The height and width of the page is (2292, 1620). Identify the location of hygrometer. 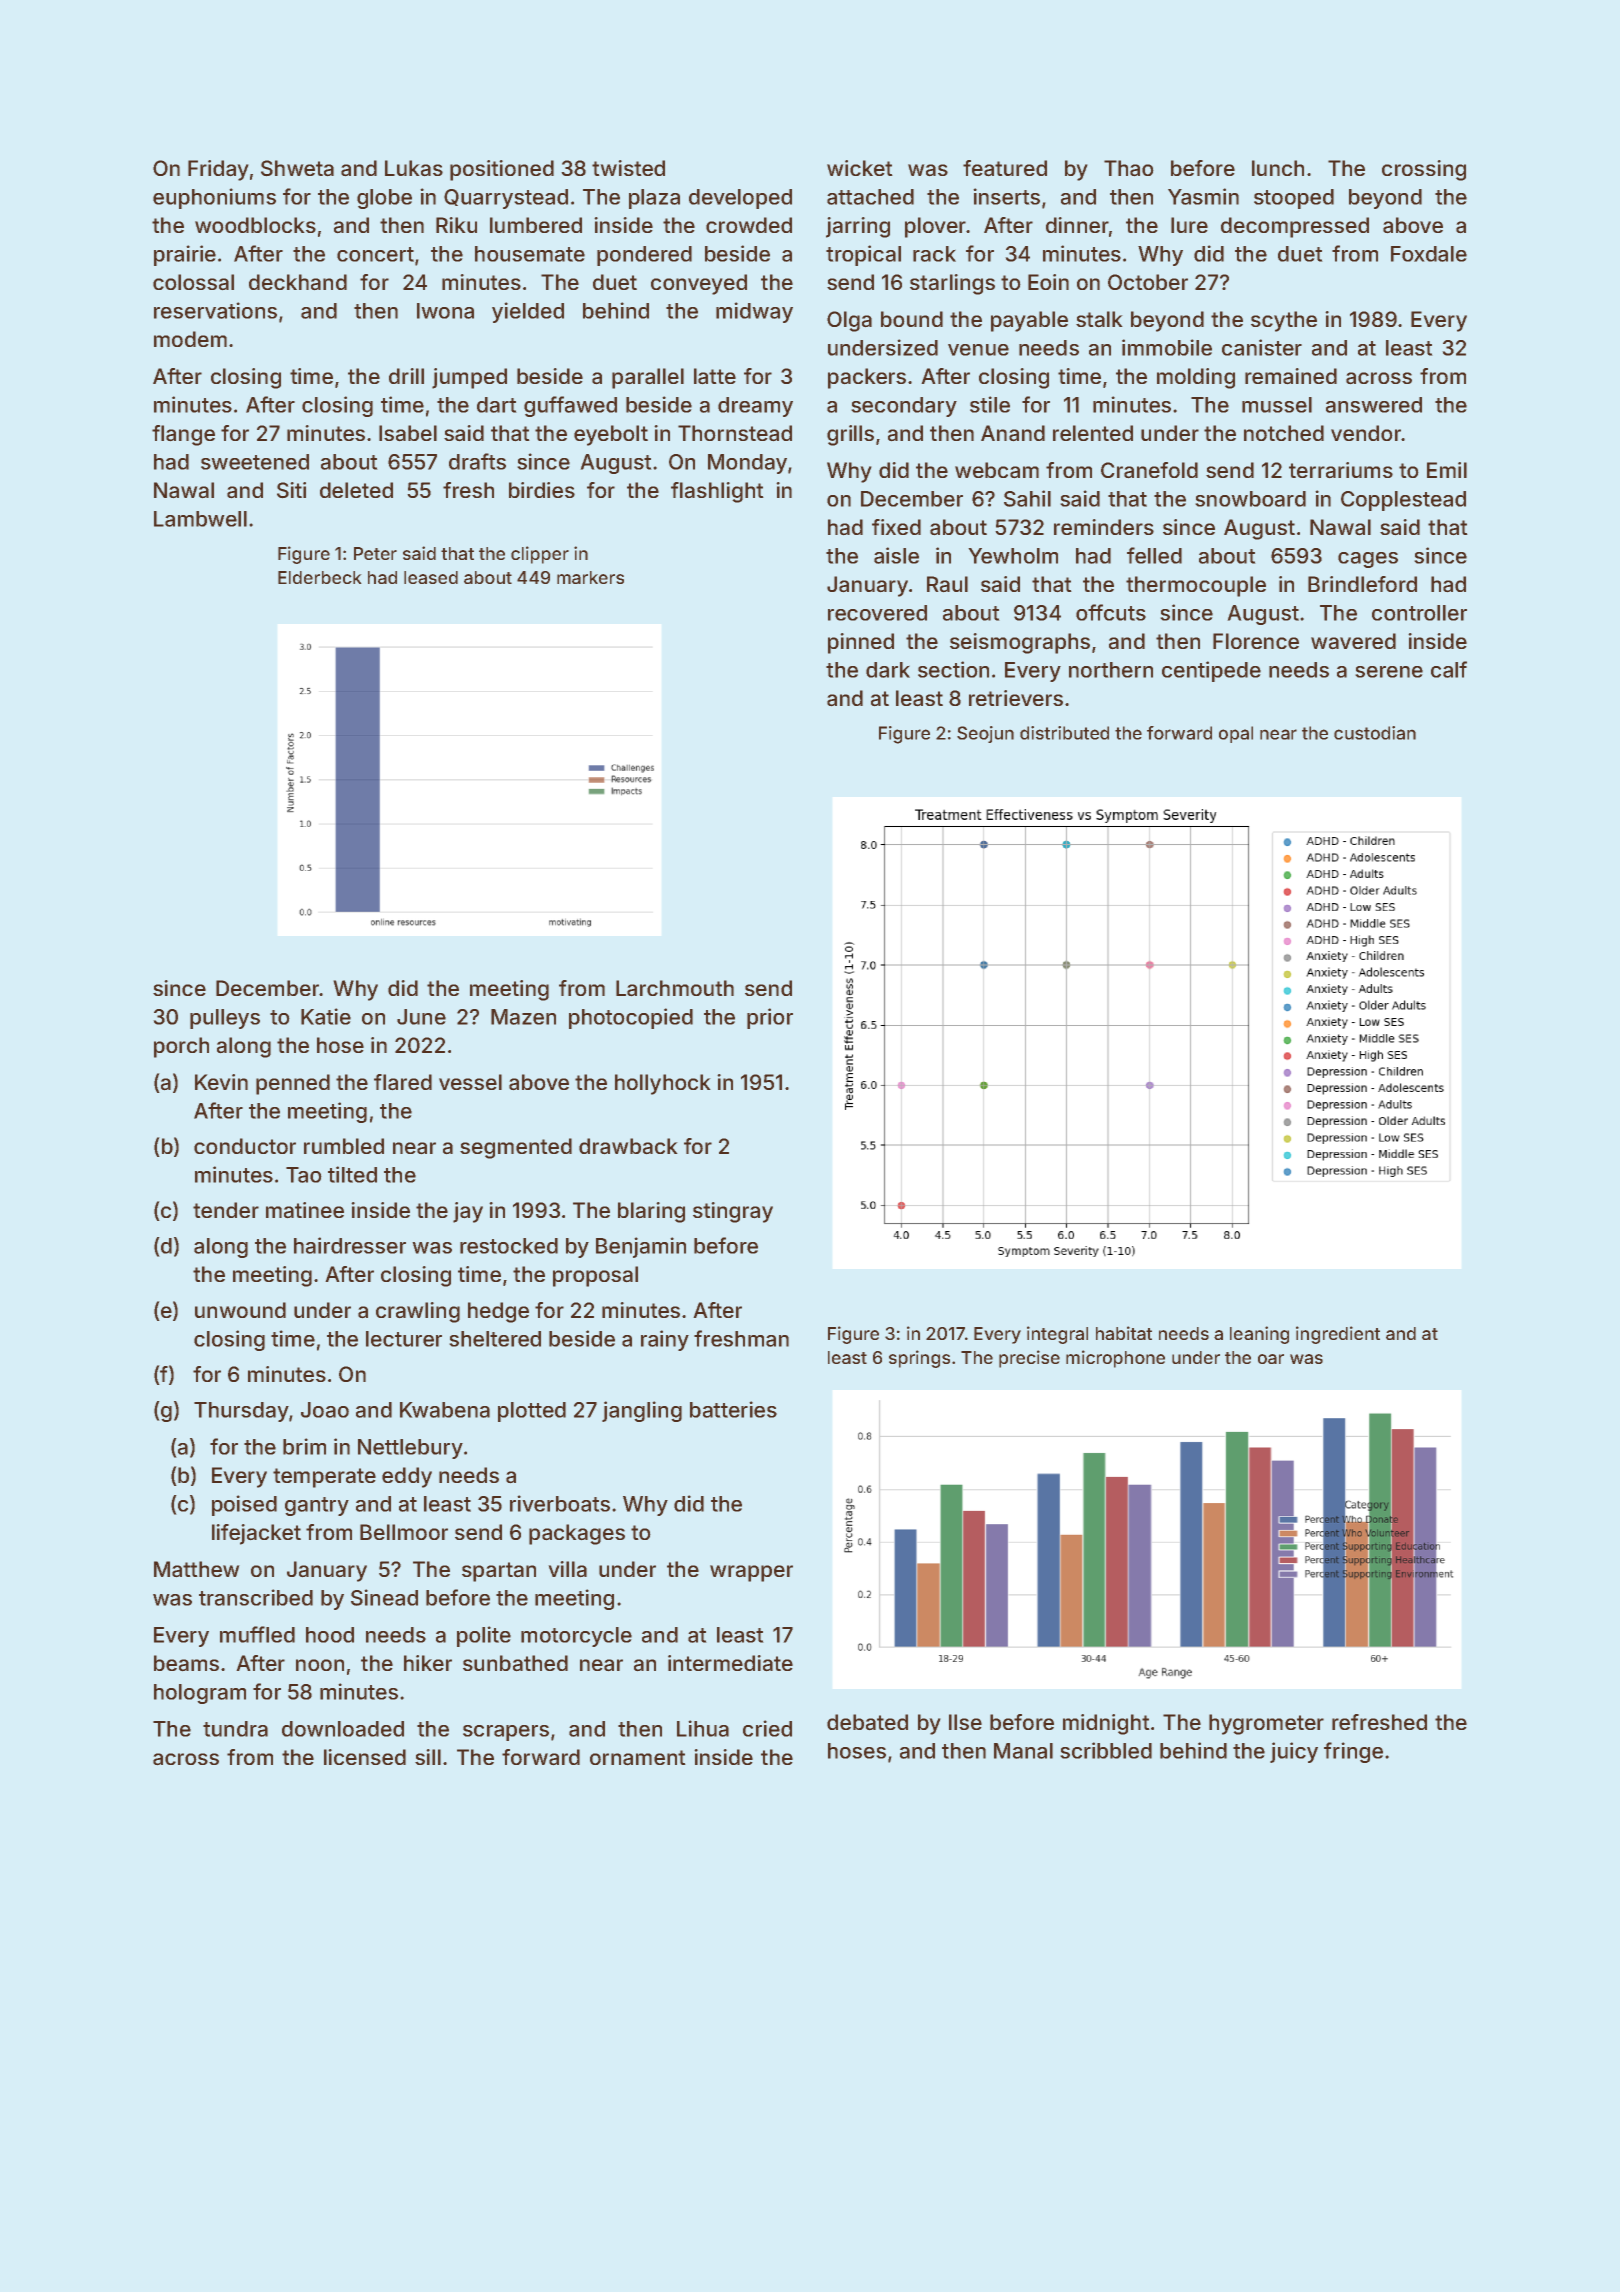
(1266, 1724).
